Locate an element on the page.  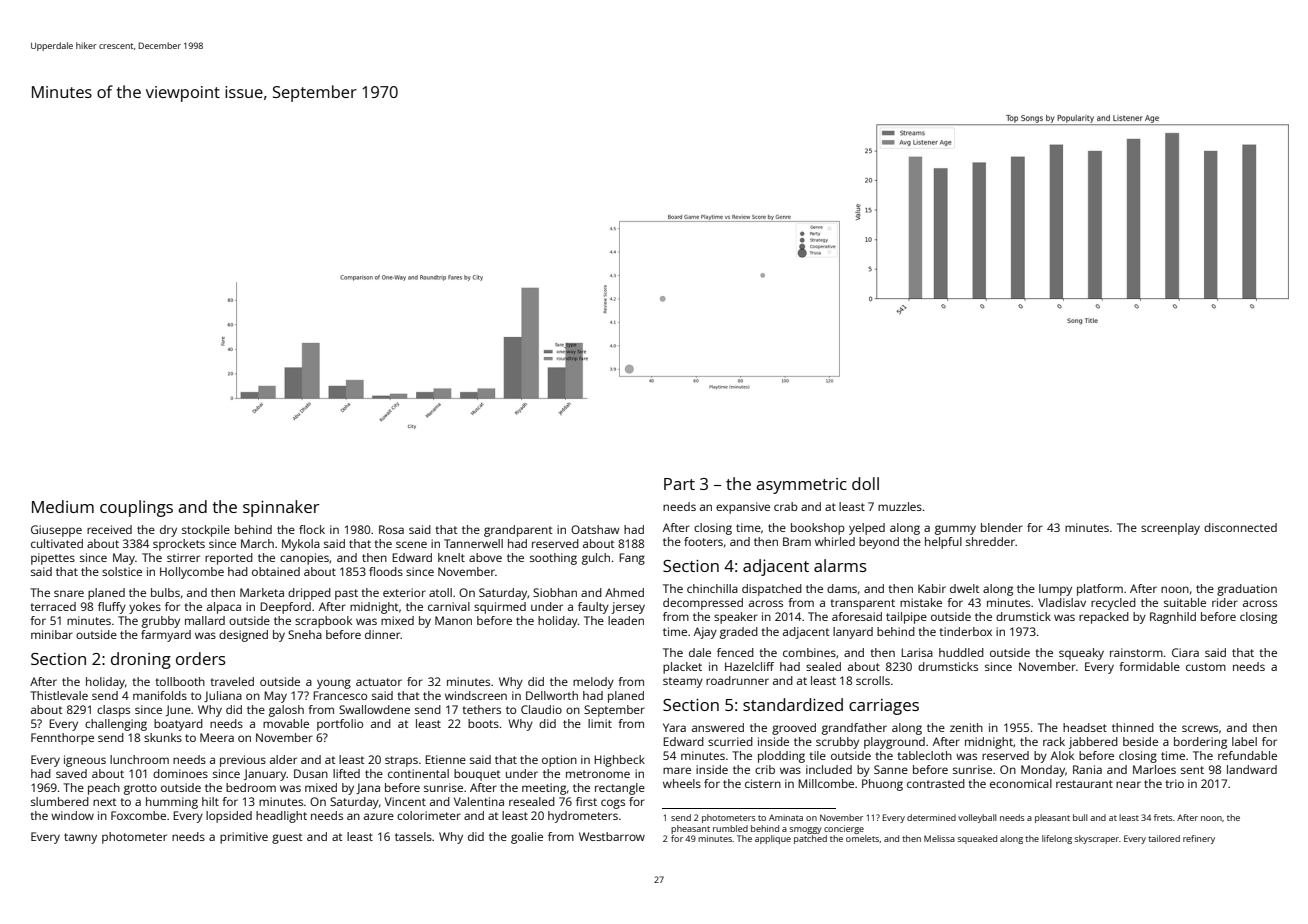
asymmetric is located at coordinates (801, 486).
